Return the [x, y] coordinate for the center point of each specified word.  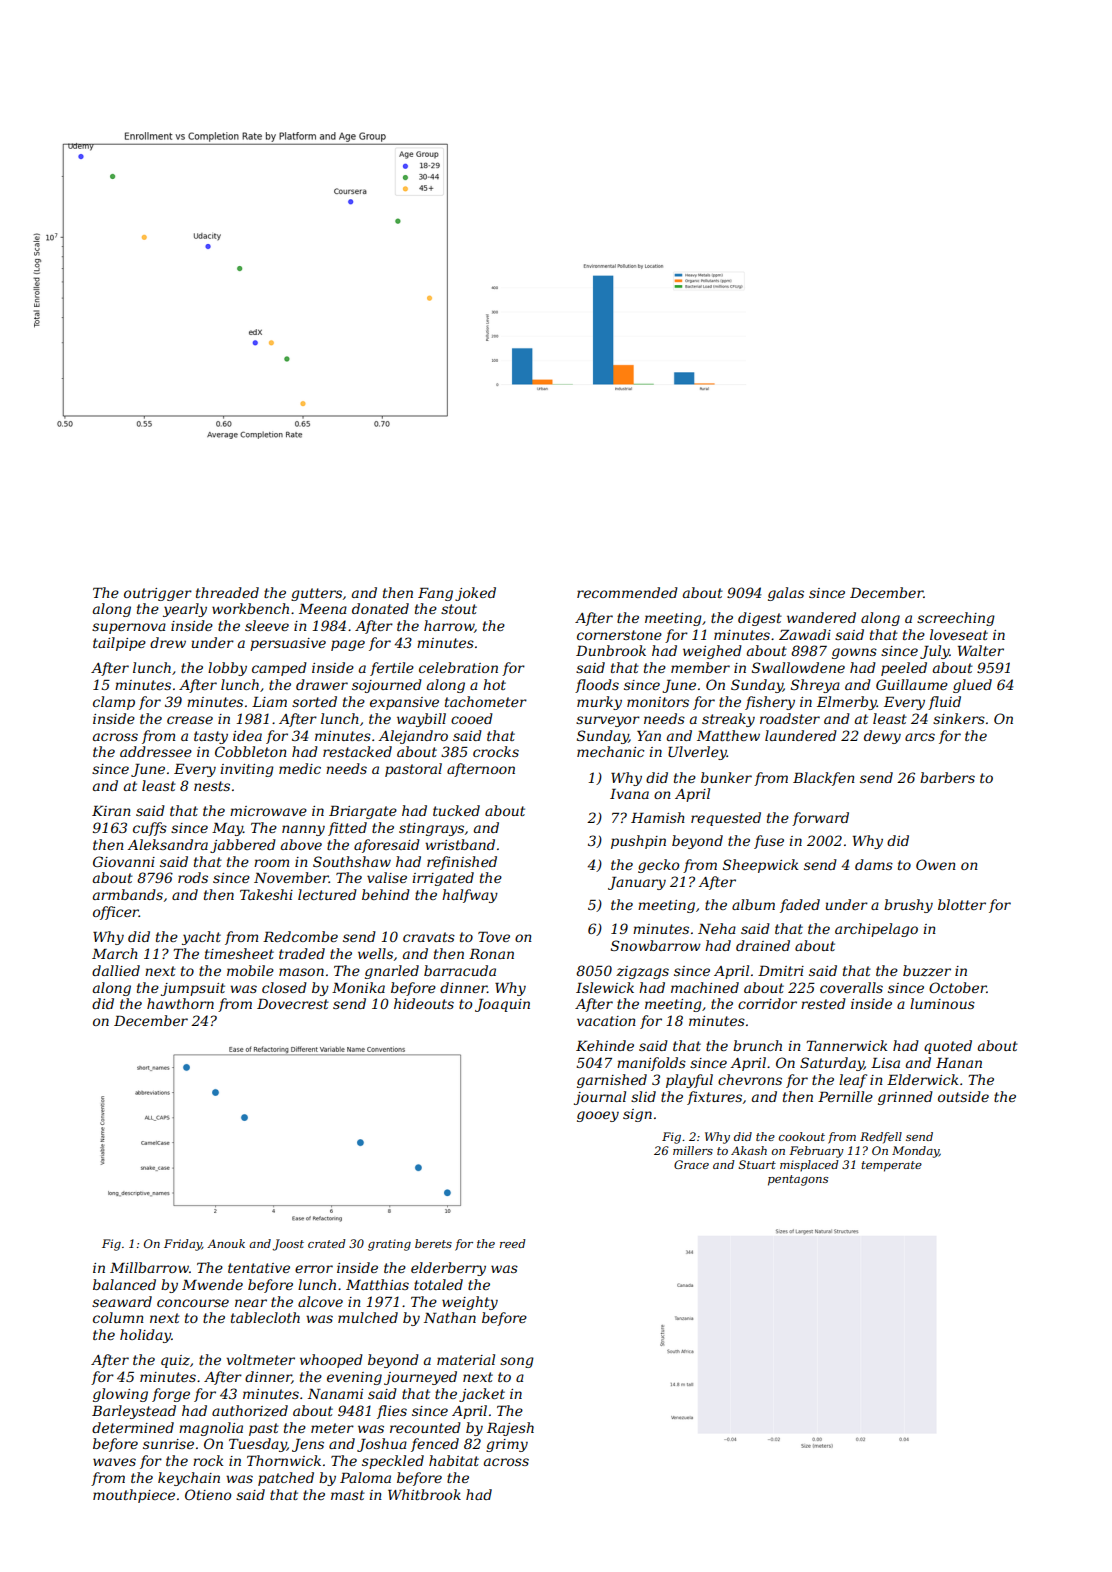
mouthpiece [134, 1496]
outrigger [158, 594]
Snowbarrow [656, 945]
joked [475, 594]
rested [823, 1003]
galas [786, 594]
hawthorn [180, 1003]
